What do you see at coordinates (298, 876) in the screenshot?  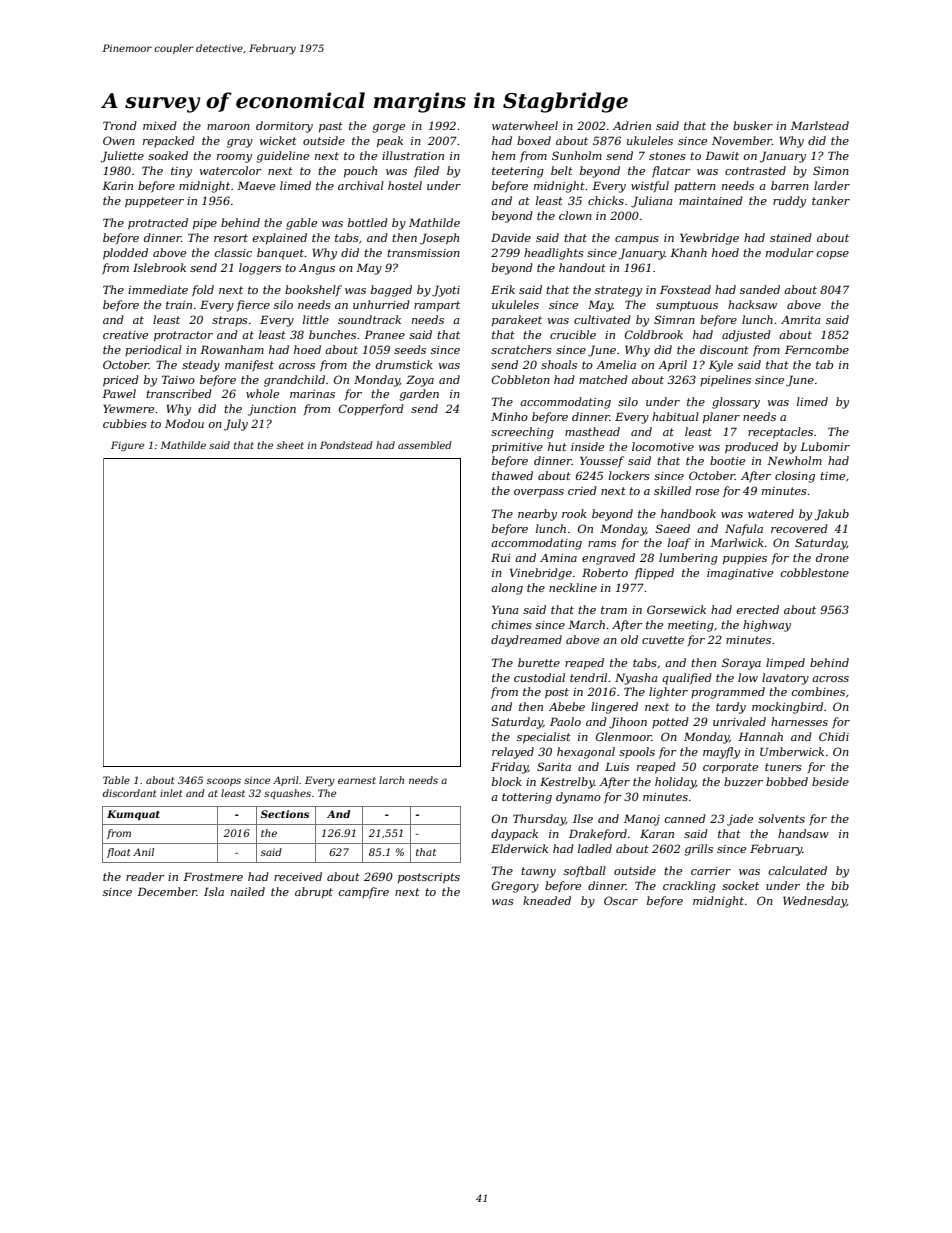 I see `received` at bounding box center [298, 876].
